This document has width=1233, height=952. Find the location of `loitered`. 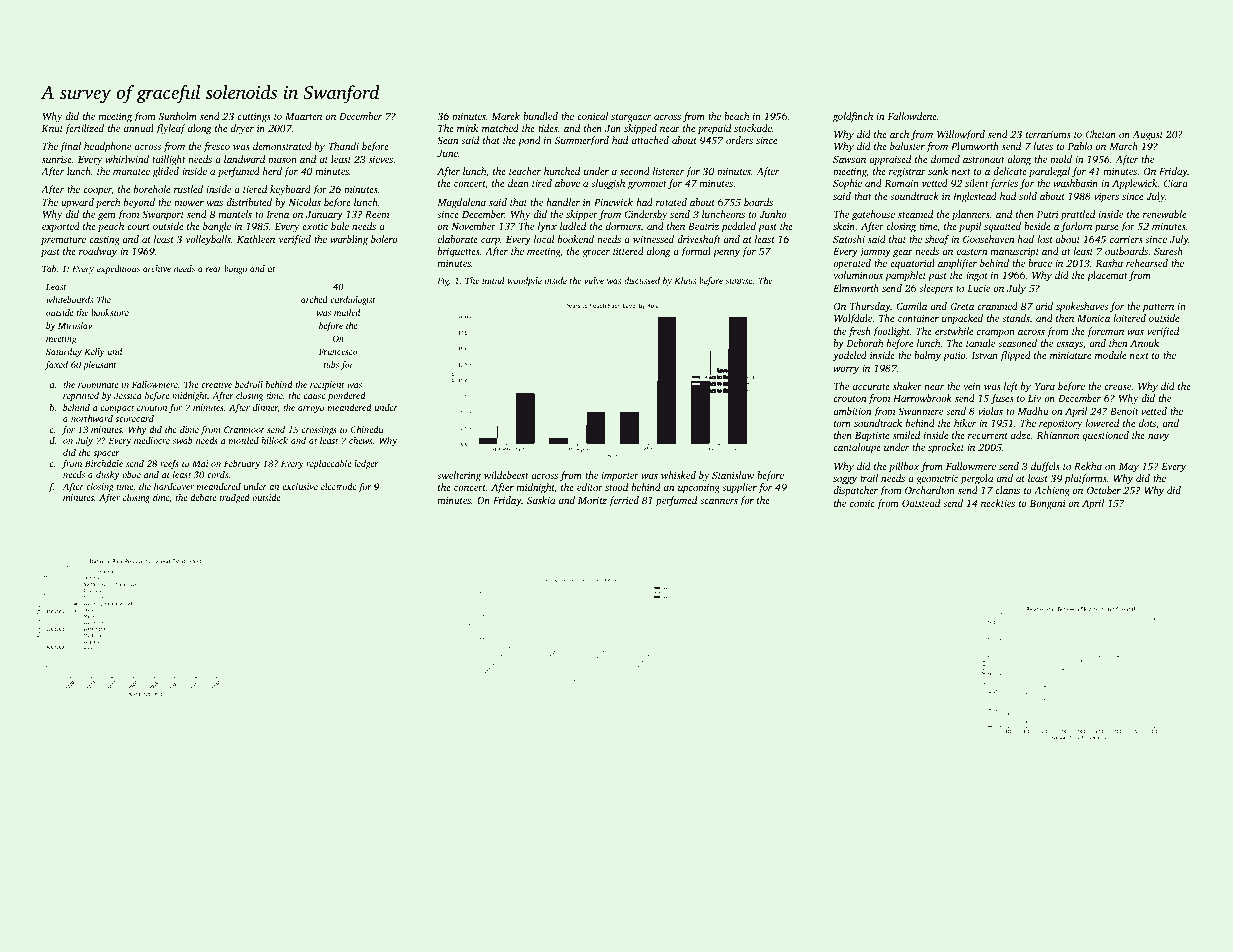

loitered is located at coordinates (1130, 318).
